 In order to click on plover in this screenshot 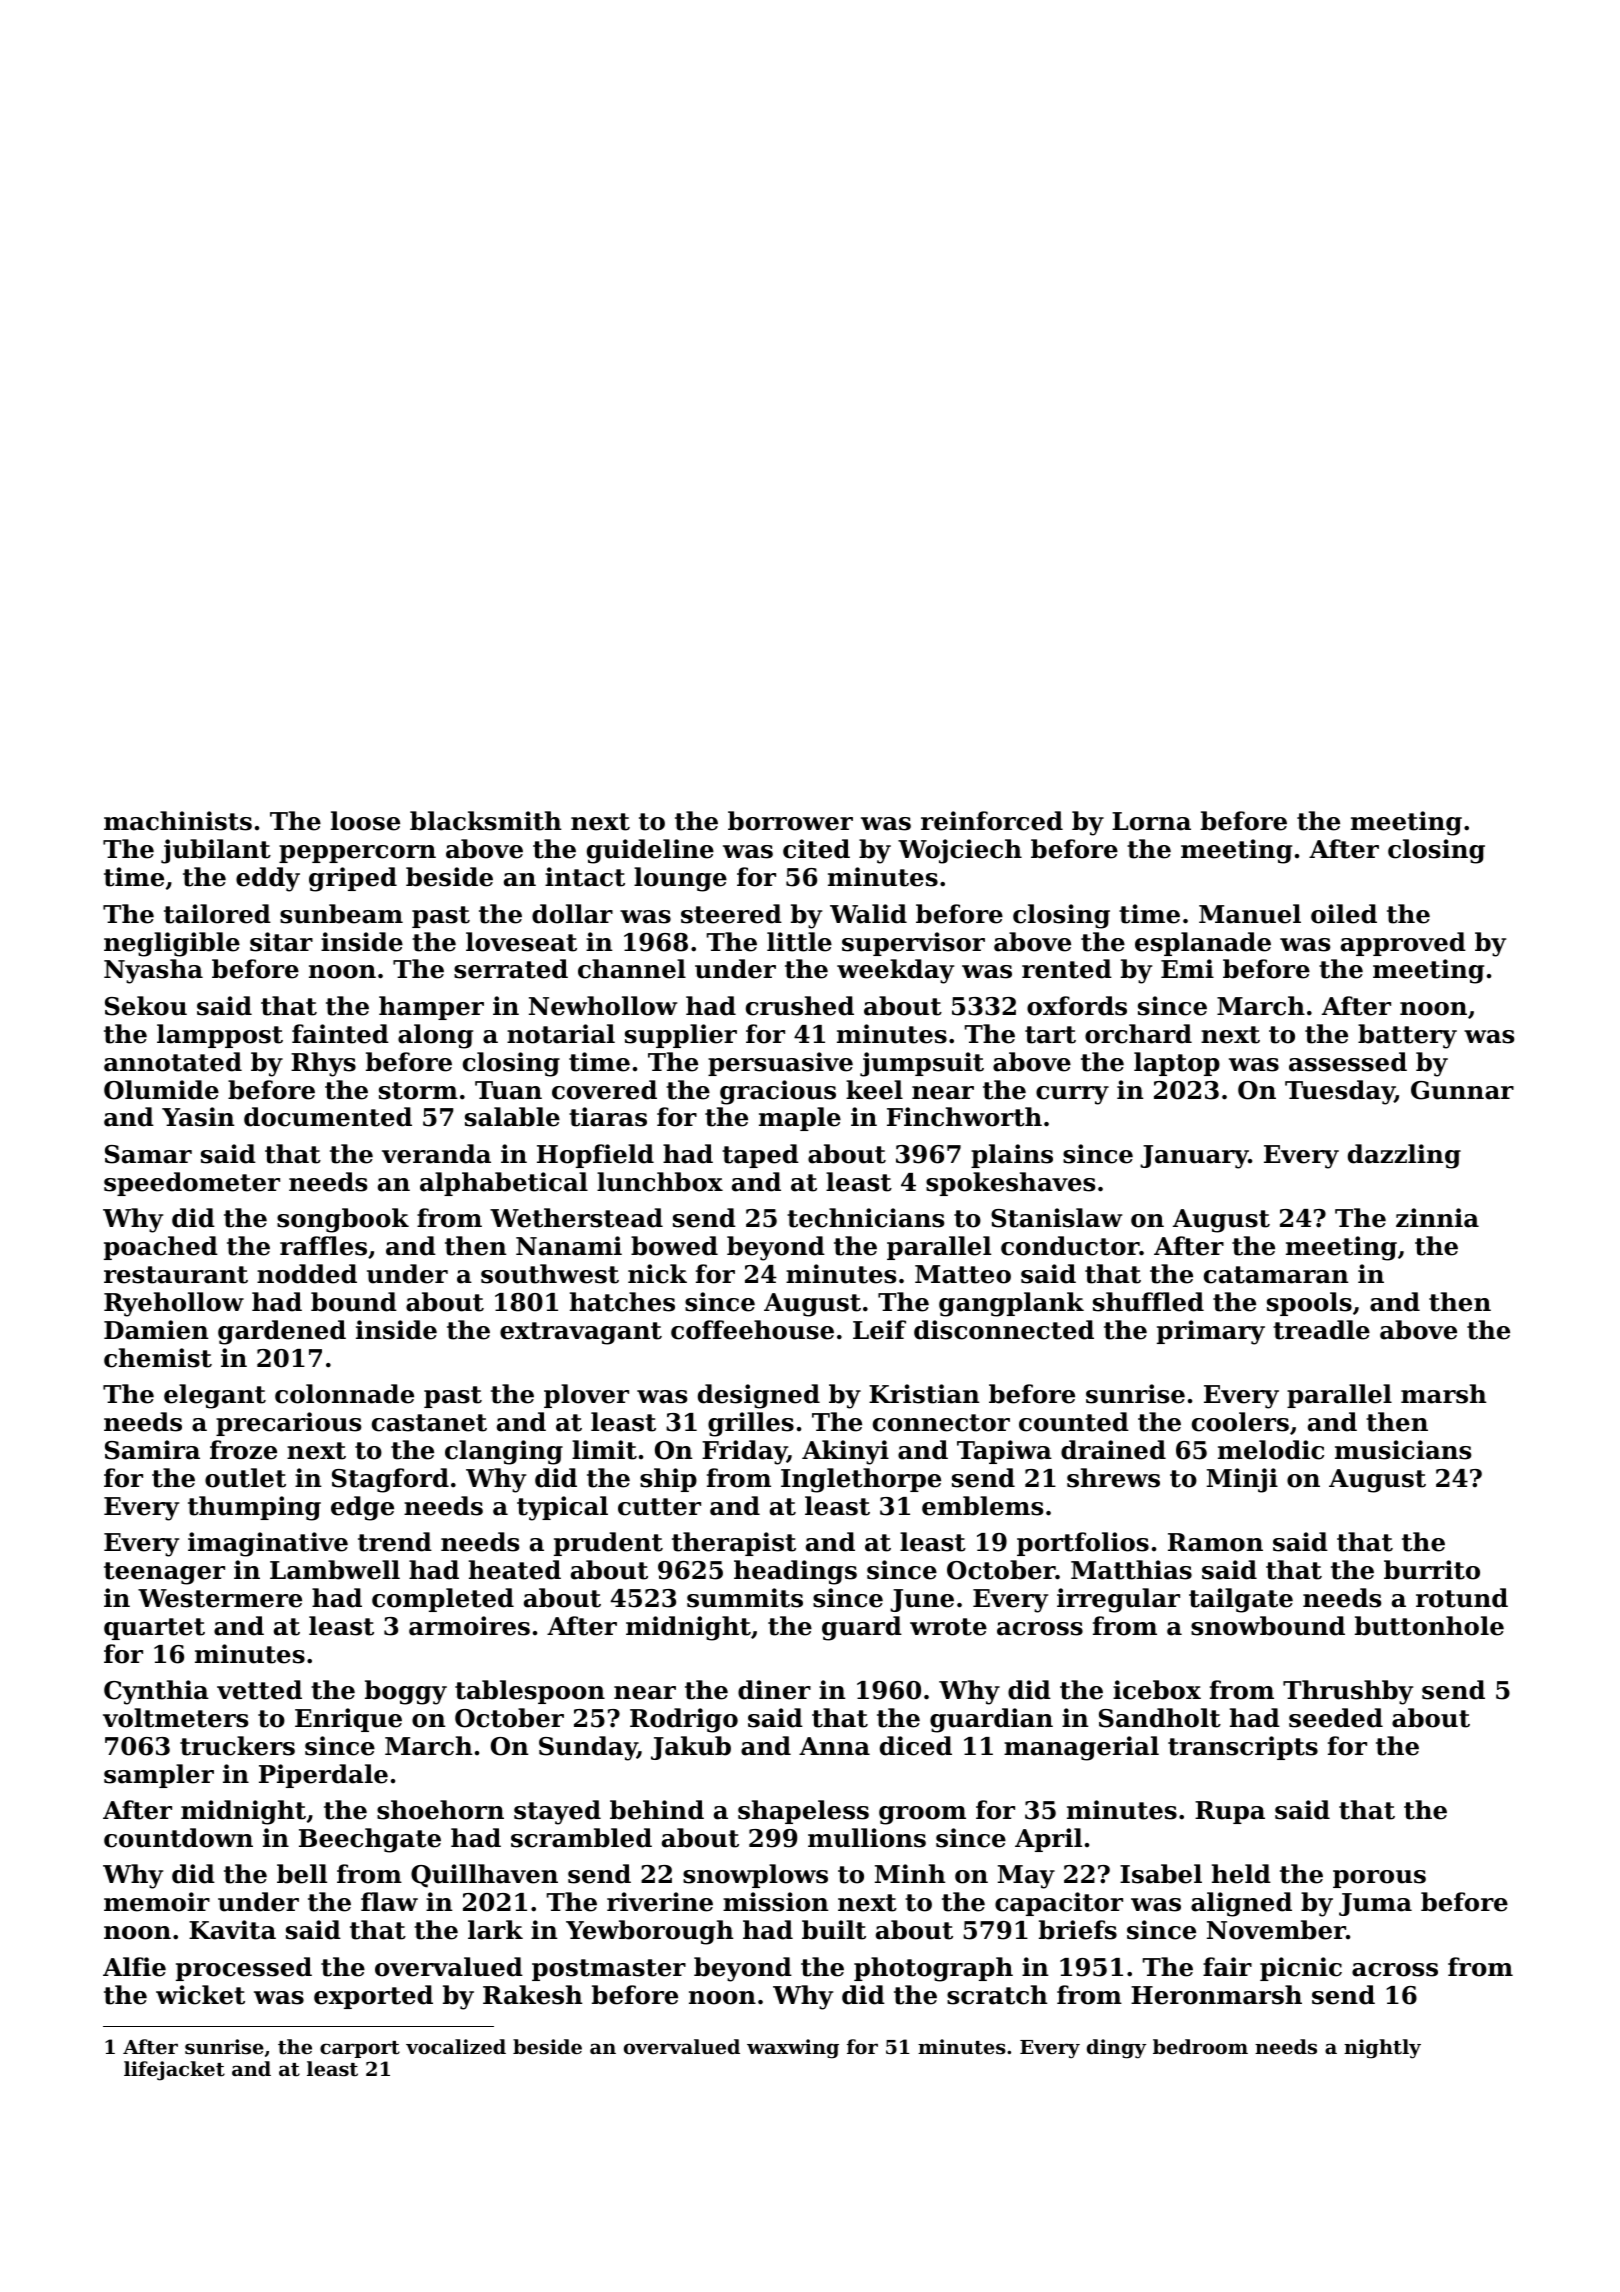, I will do `click(586, 1396)`.
